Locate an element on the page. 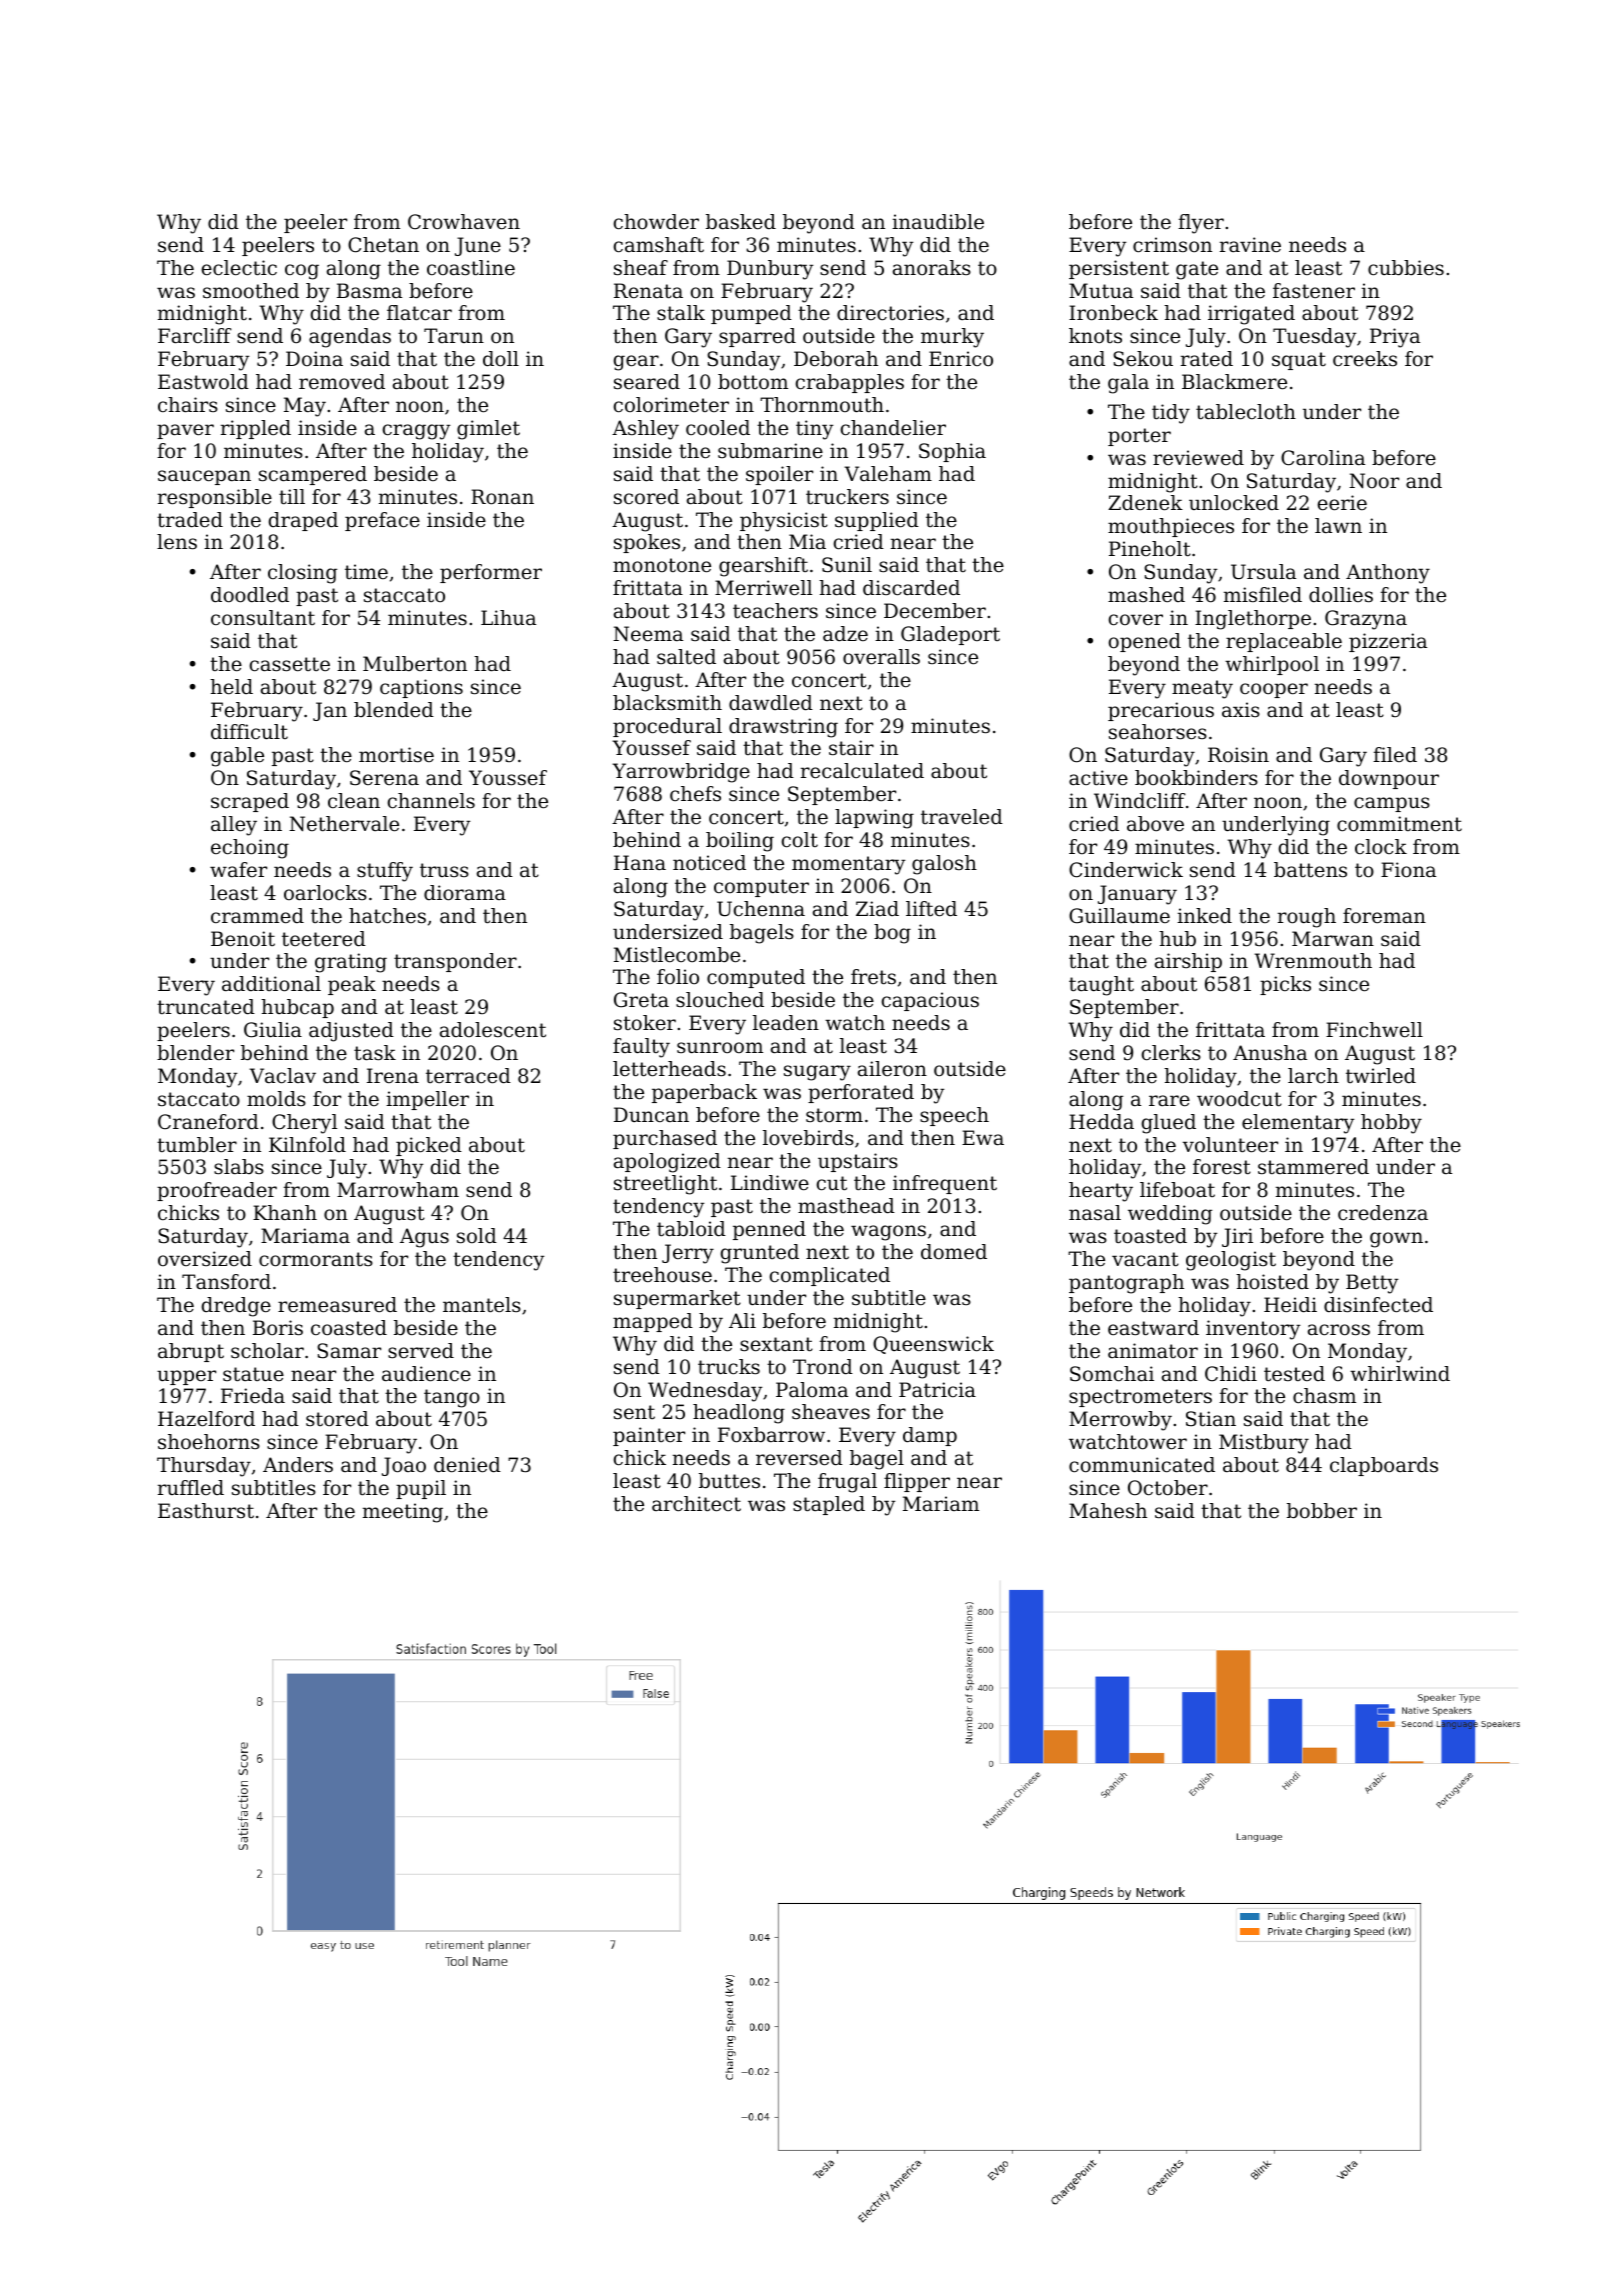  wagons is located at coordinates (888, 1233).
